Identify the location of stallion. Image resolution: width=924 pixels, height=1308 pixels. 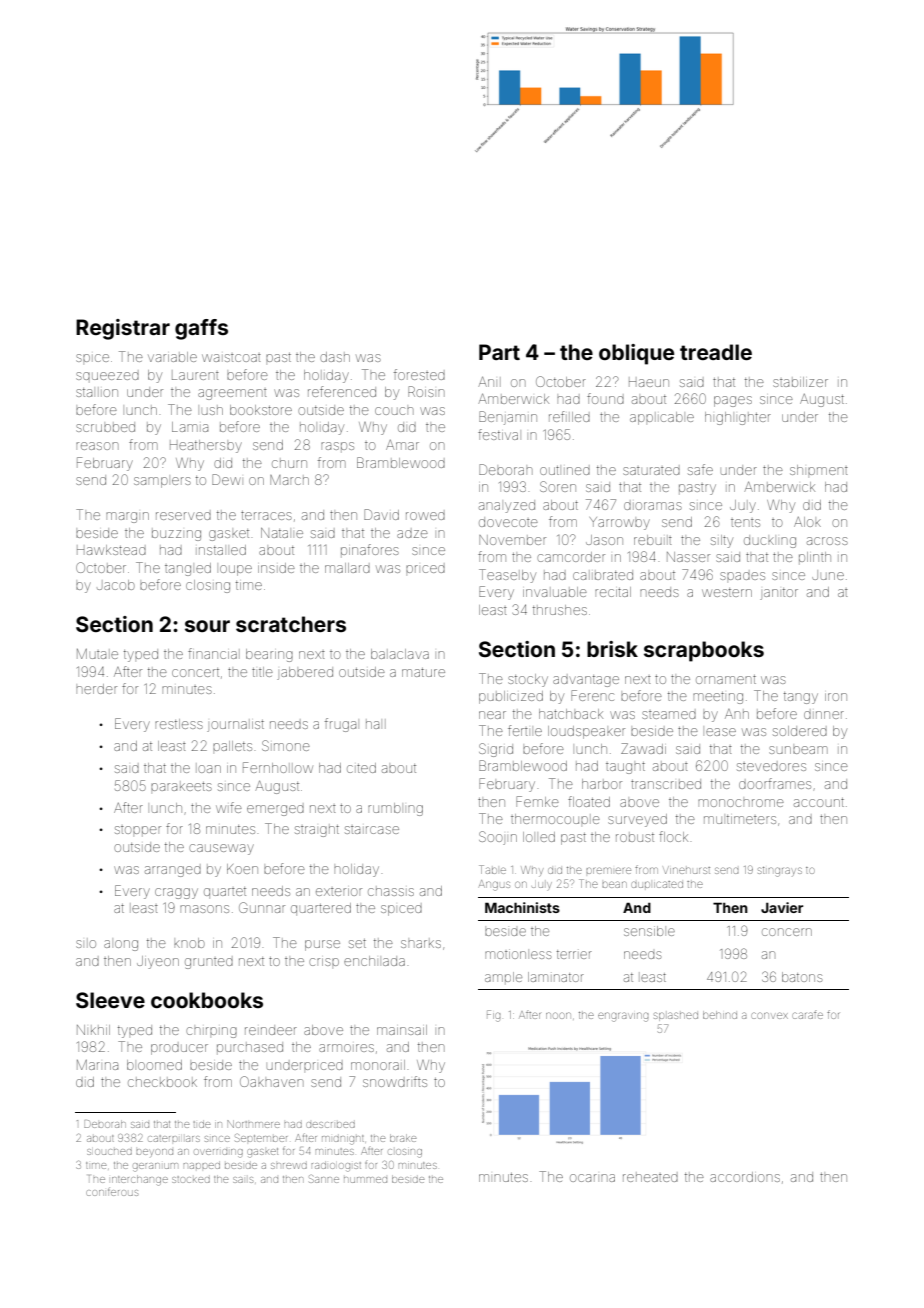
(97, 392).
